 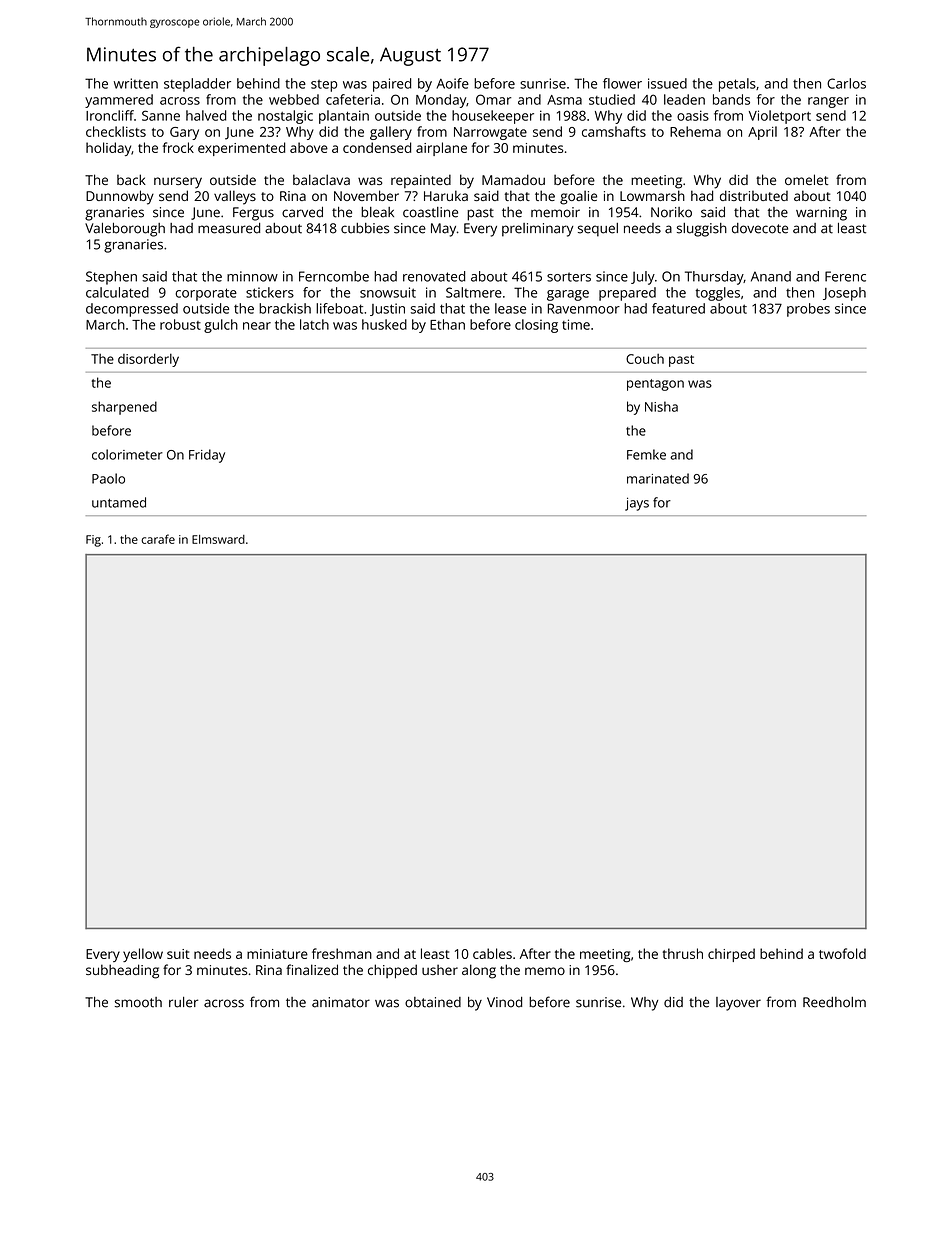 What do you see at coordinates (646, 454) in the page?
I see `Femke` at bounding box center [646, 454].
